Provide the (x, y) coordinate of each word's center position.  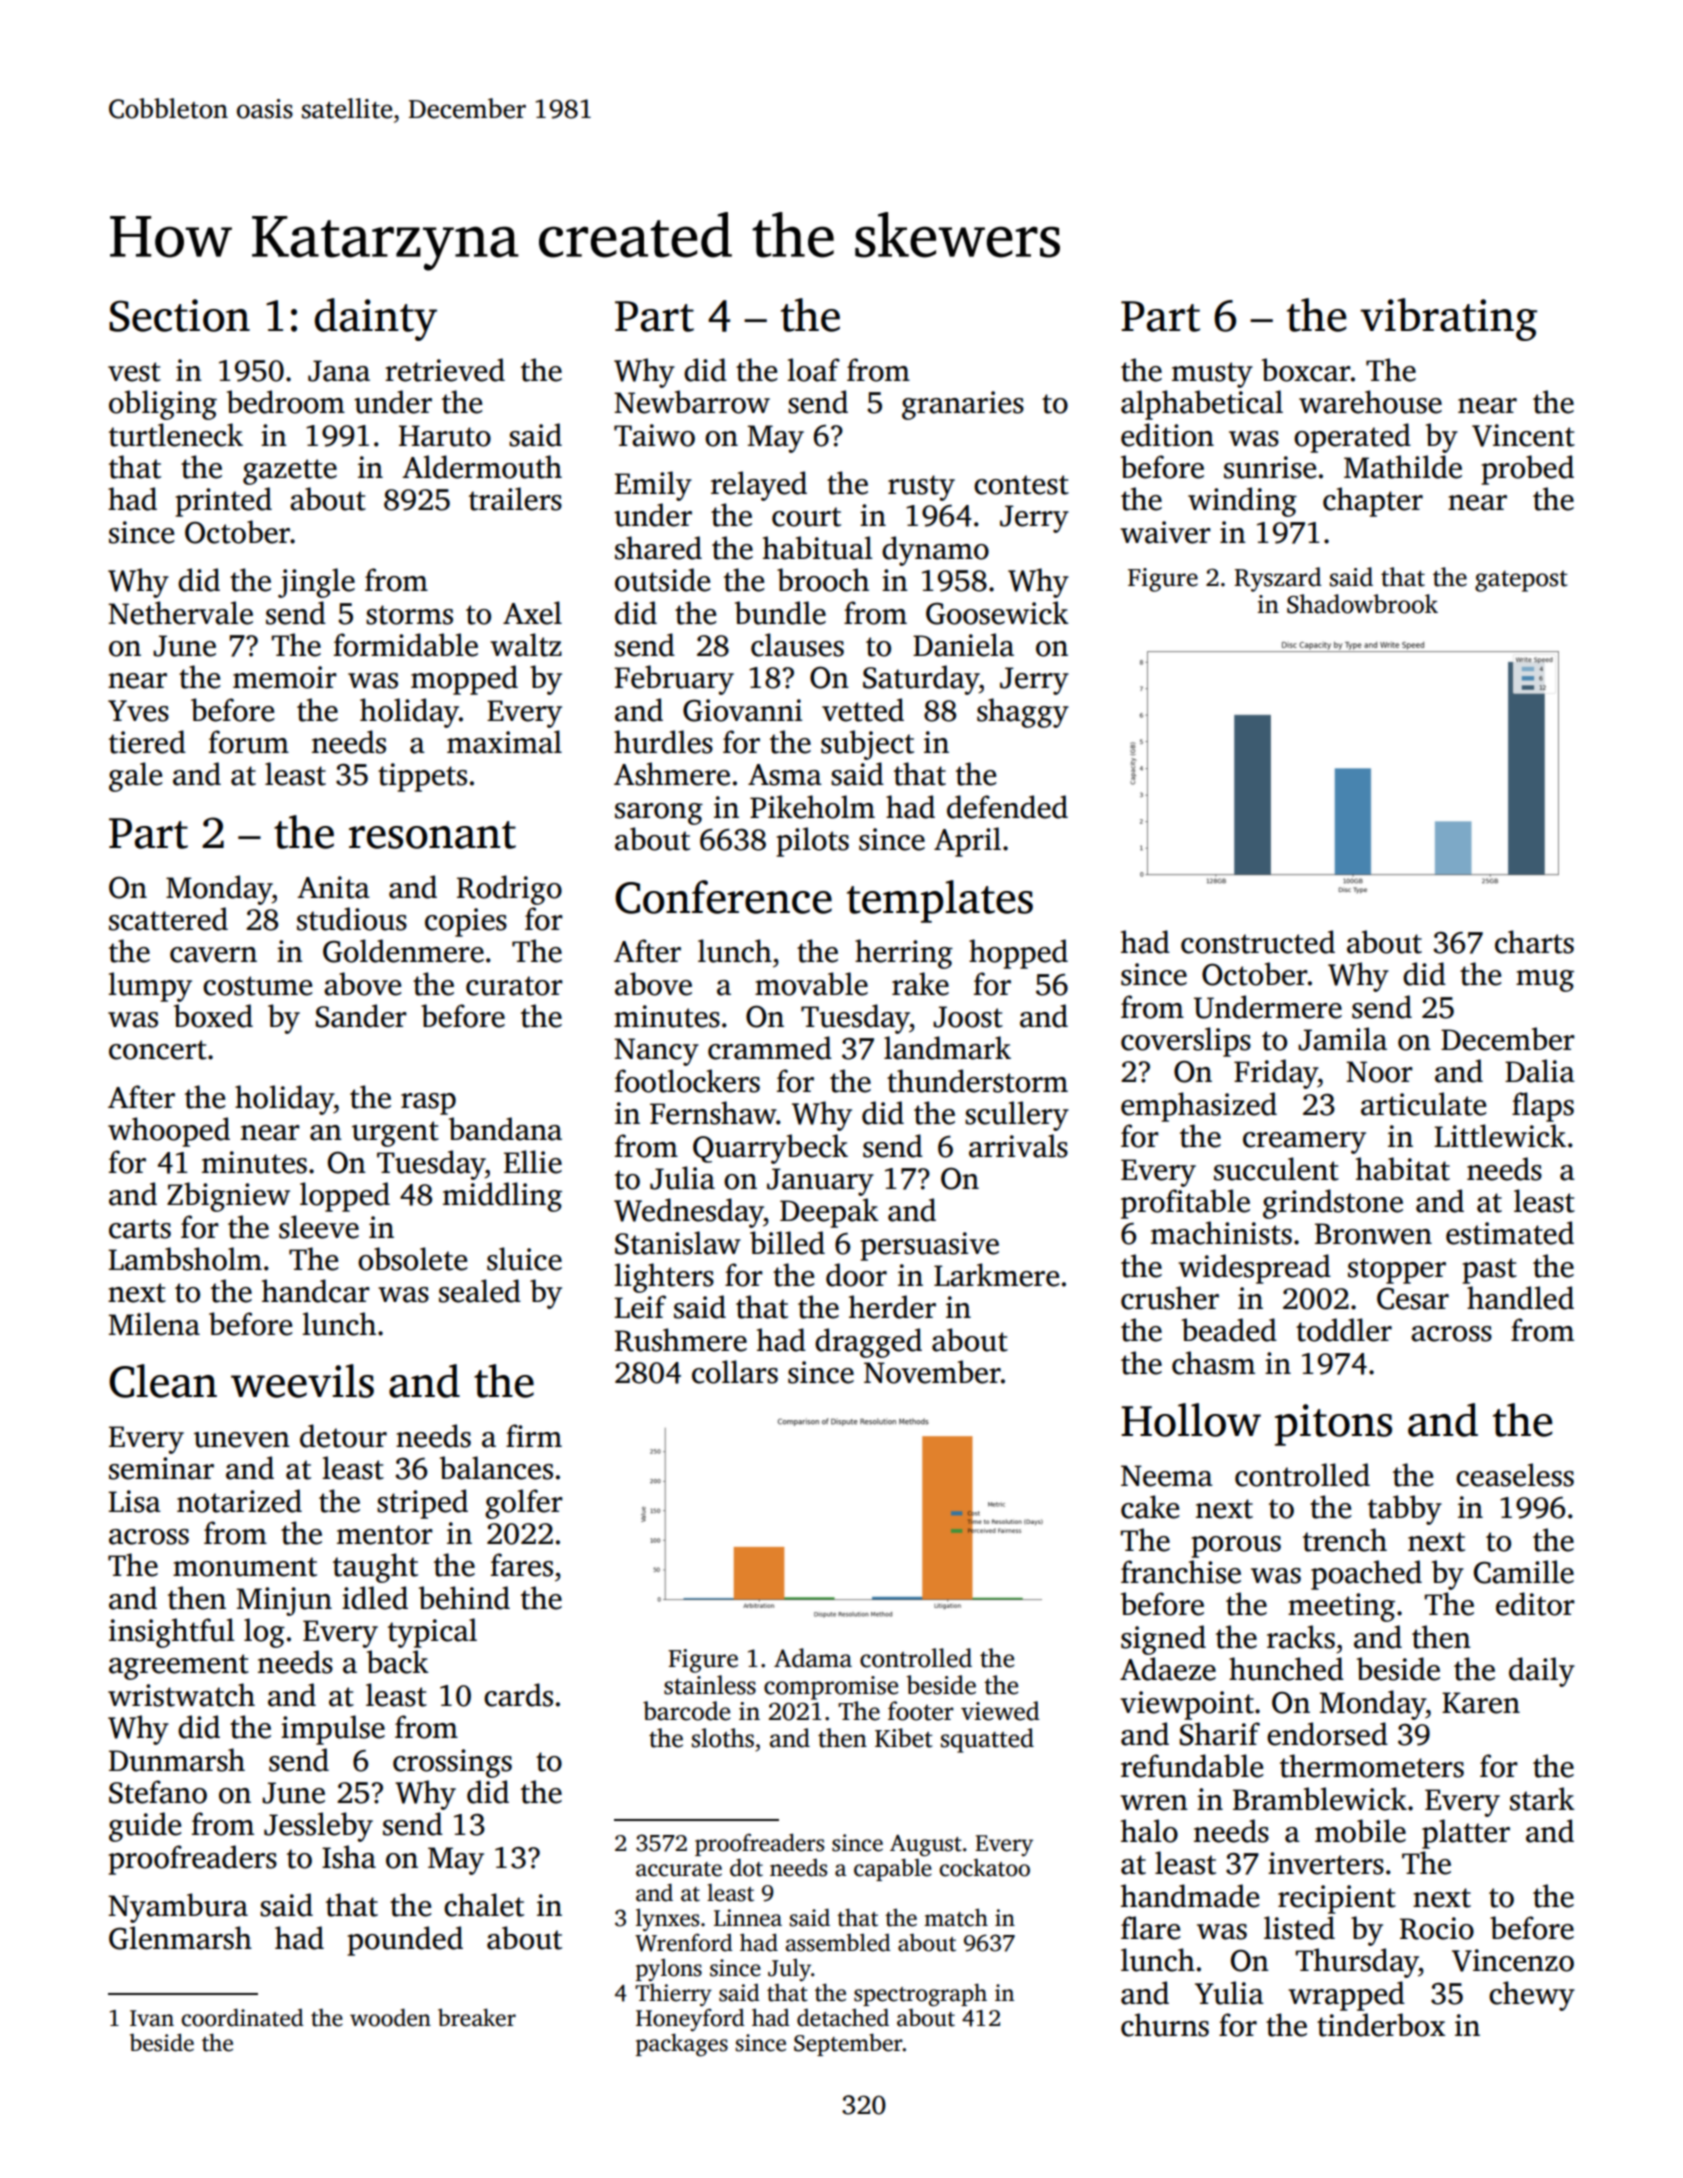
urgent (395, 1134)
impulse (333, 1730)
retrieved (445, 370)
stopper (1397, 1271)
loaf (813, 370)
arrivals (1018, 1146)
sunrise (1270, 467)
